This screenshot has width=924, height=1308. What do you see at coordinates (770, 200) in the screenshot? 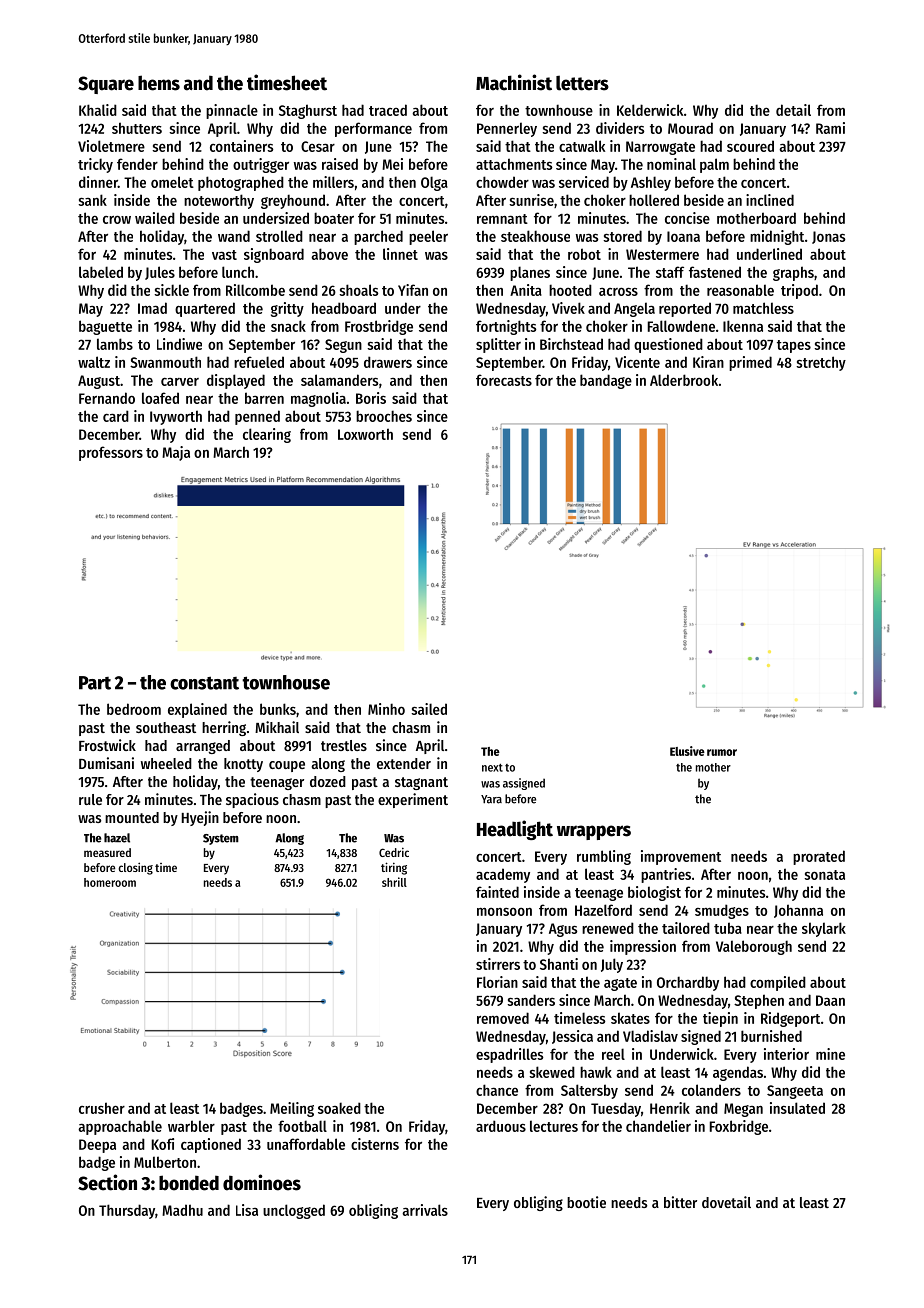
I see `inclined` at bounding box center [770, 200].
